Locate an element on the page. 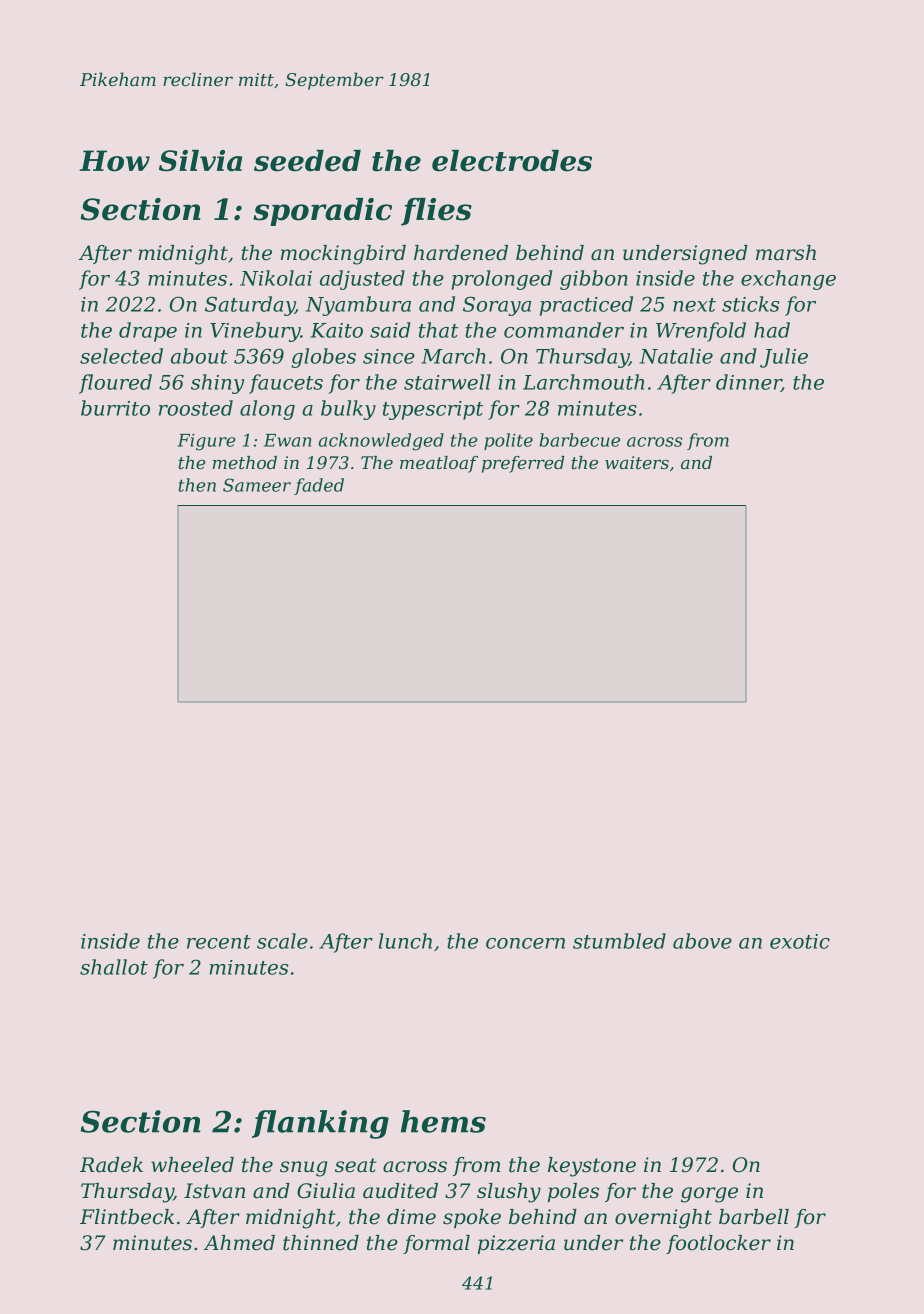 Image resolution: width=924 pixels, height=1314 pixels. exotic is located at coordinates (800, 941).
